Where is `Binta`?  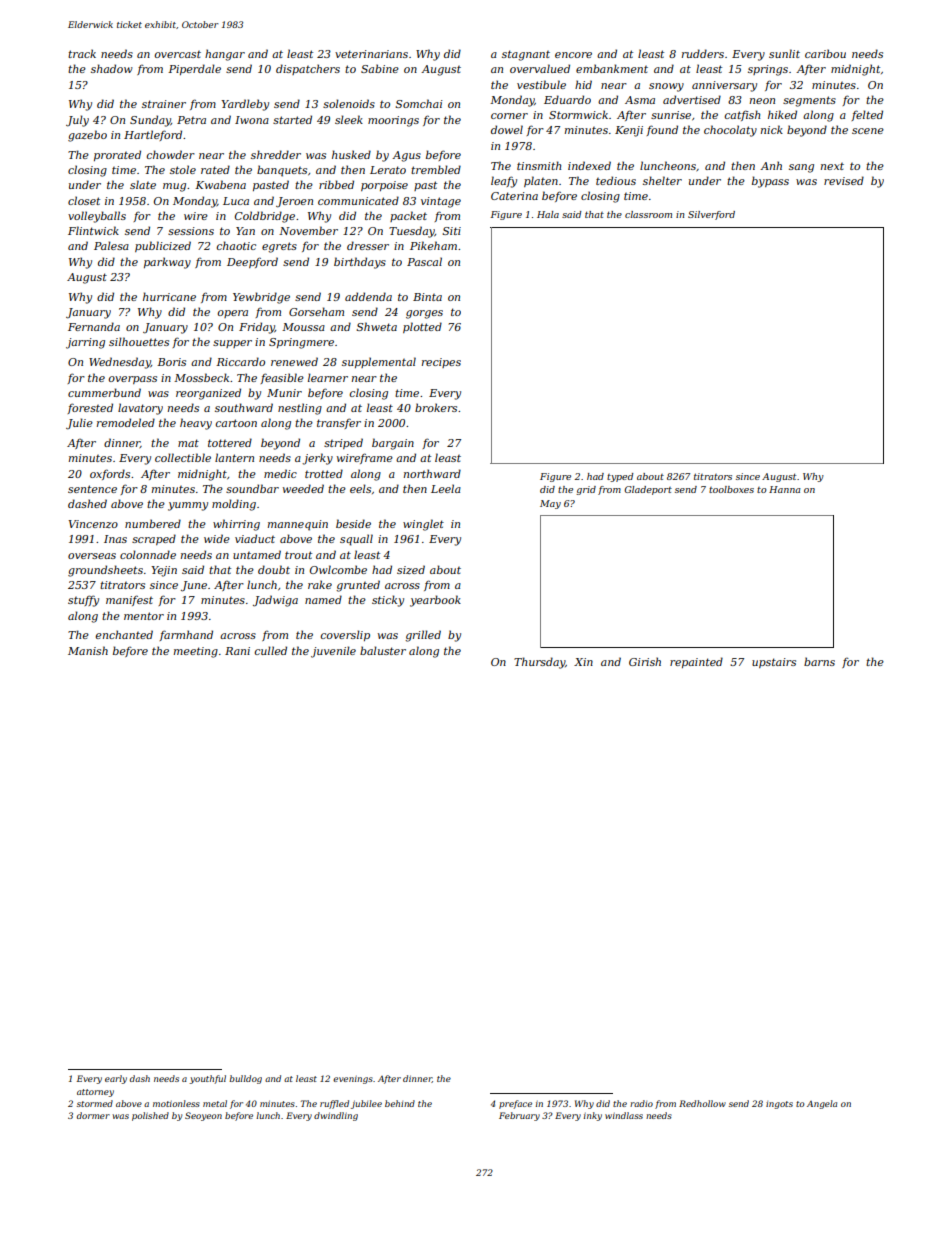 Binta is located at coordinates (427, 297).
